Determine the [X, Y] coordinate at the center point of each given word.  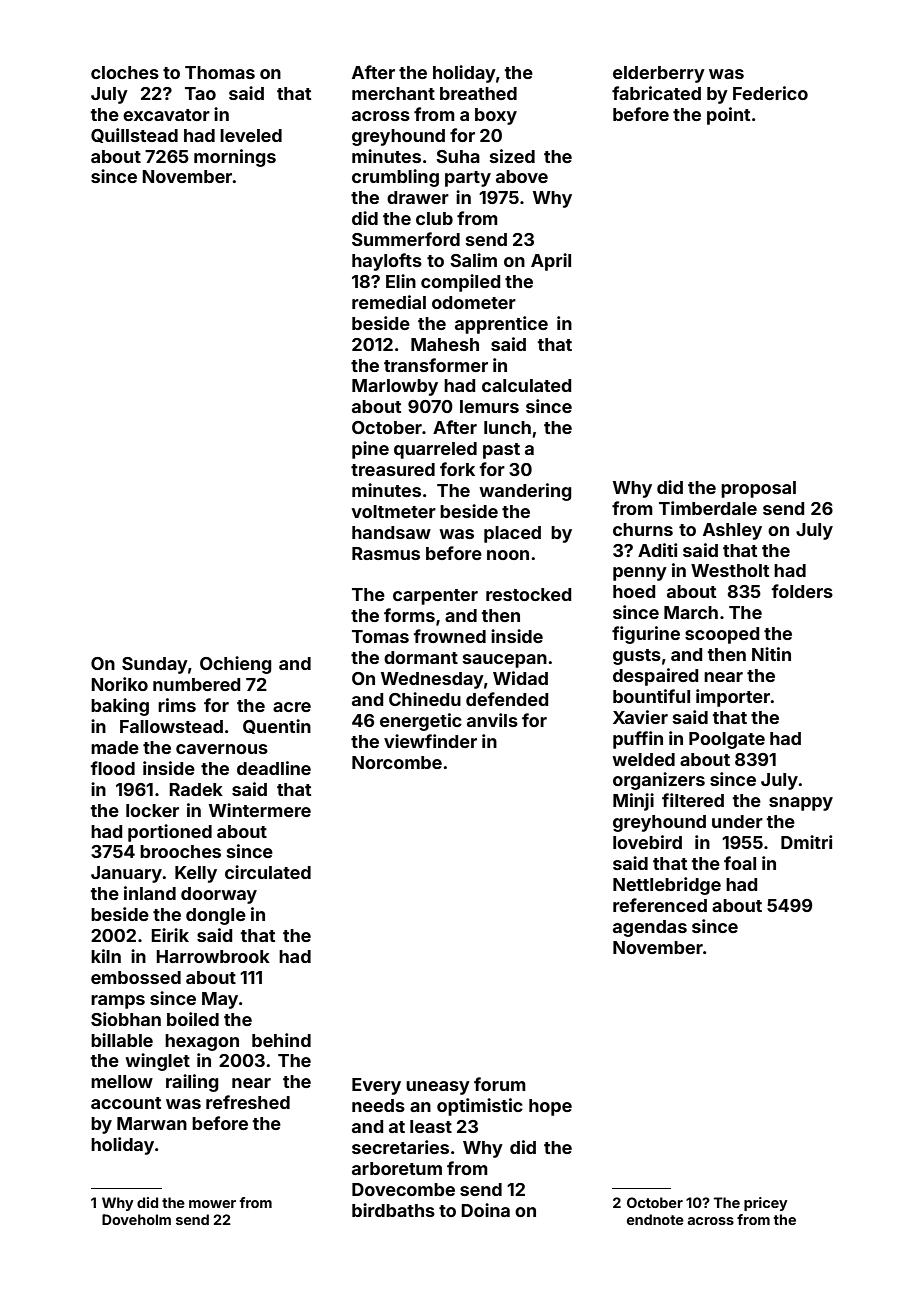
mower [212, 1204]
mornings [235, 158]
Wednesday [432, 680]
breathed [478, 93]
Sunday [155, 665]
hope [550, 1107]
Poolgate [727, 740]
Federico [770, 93]
